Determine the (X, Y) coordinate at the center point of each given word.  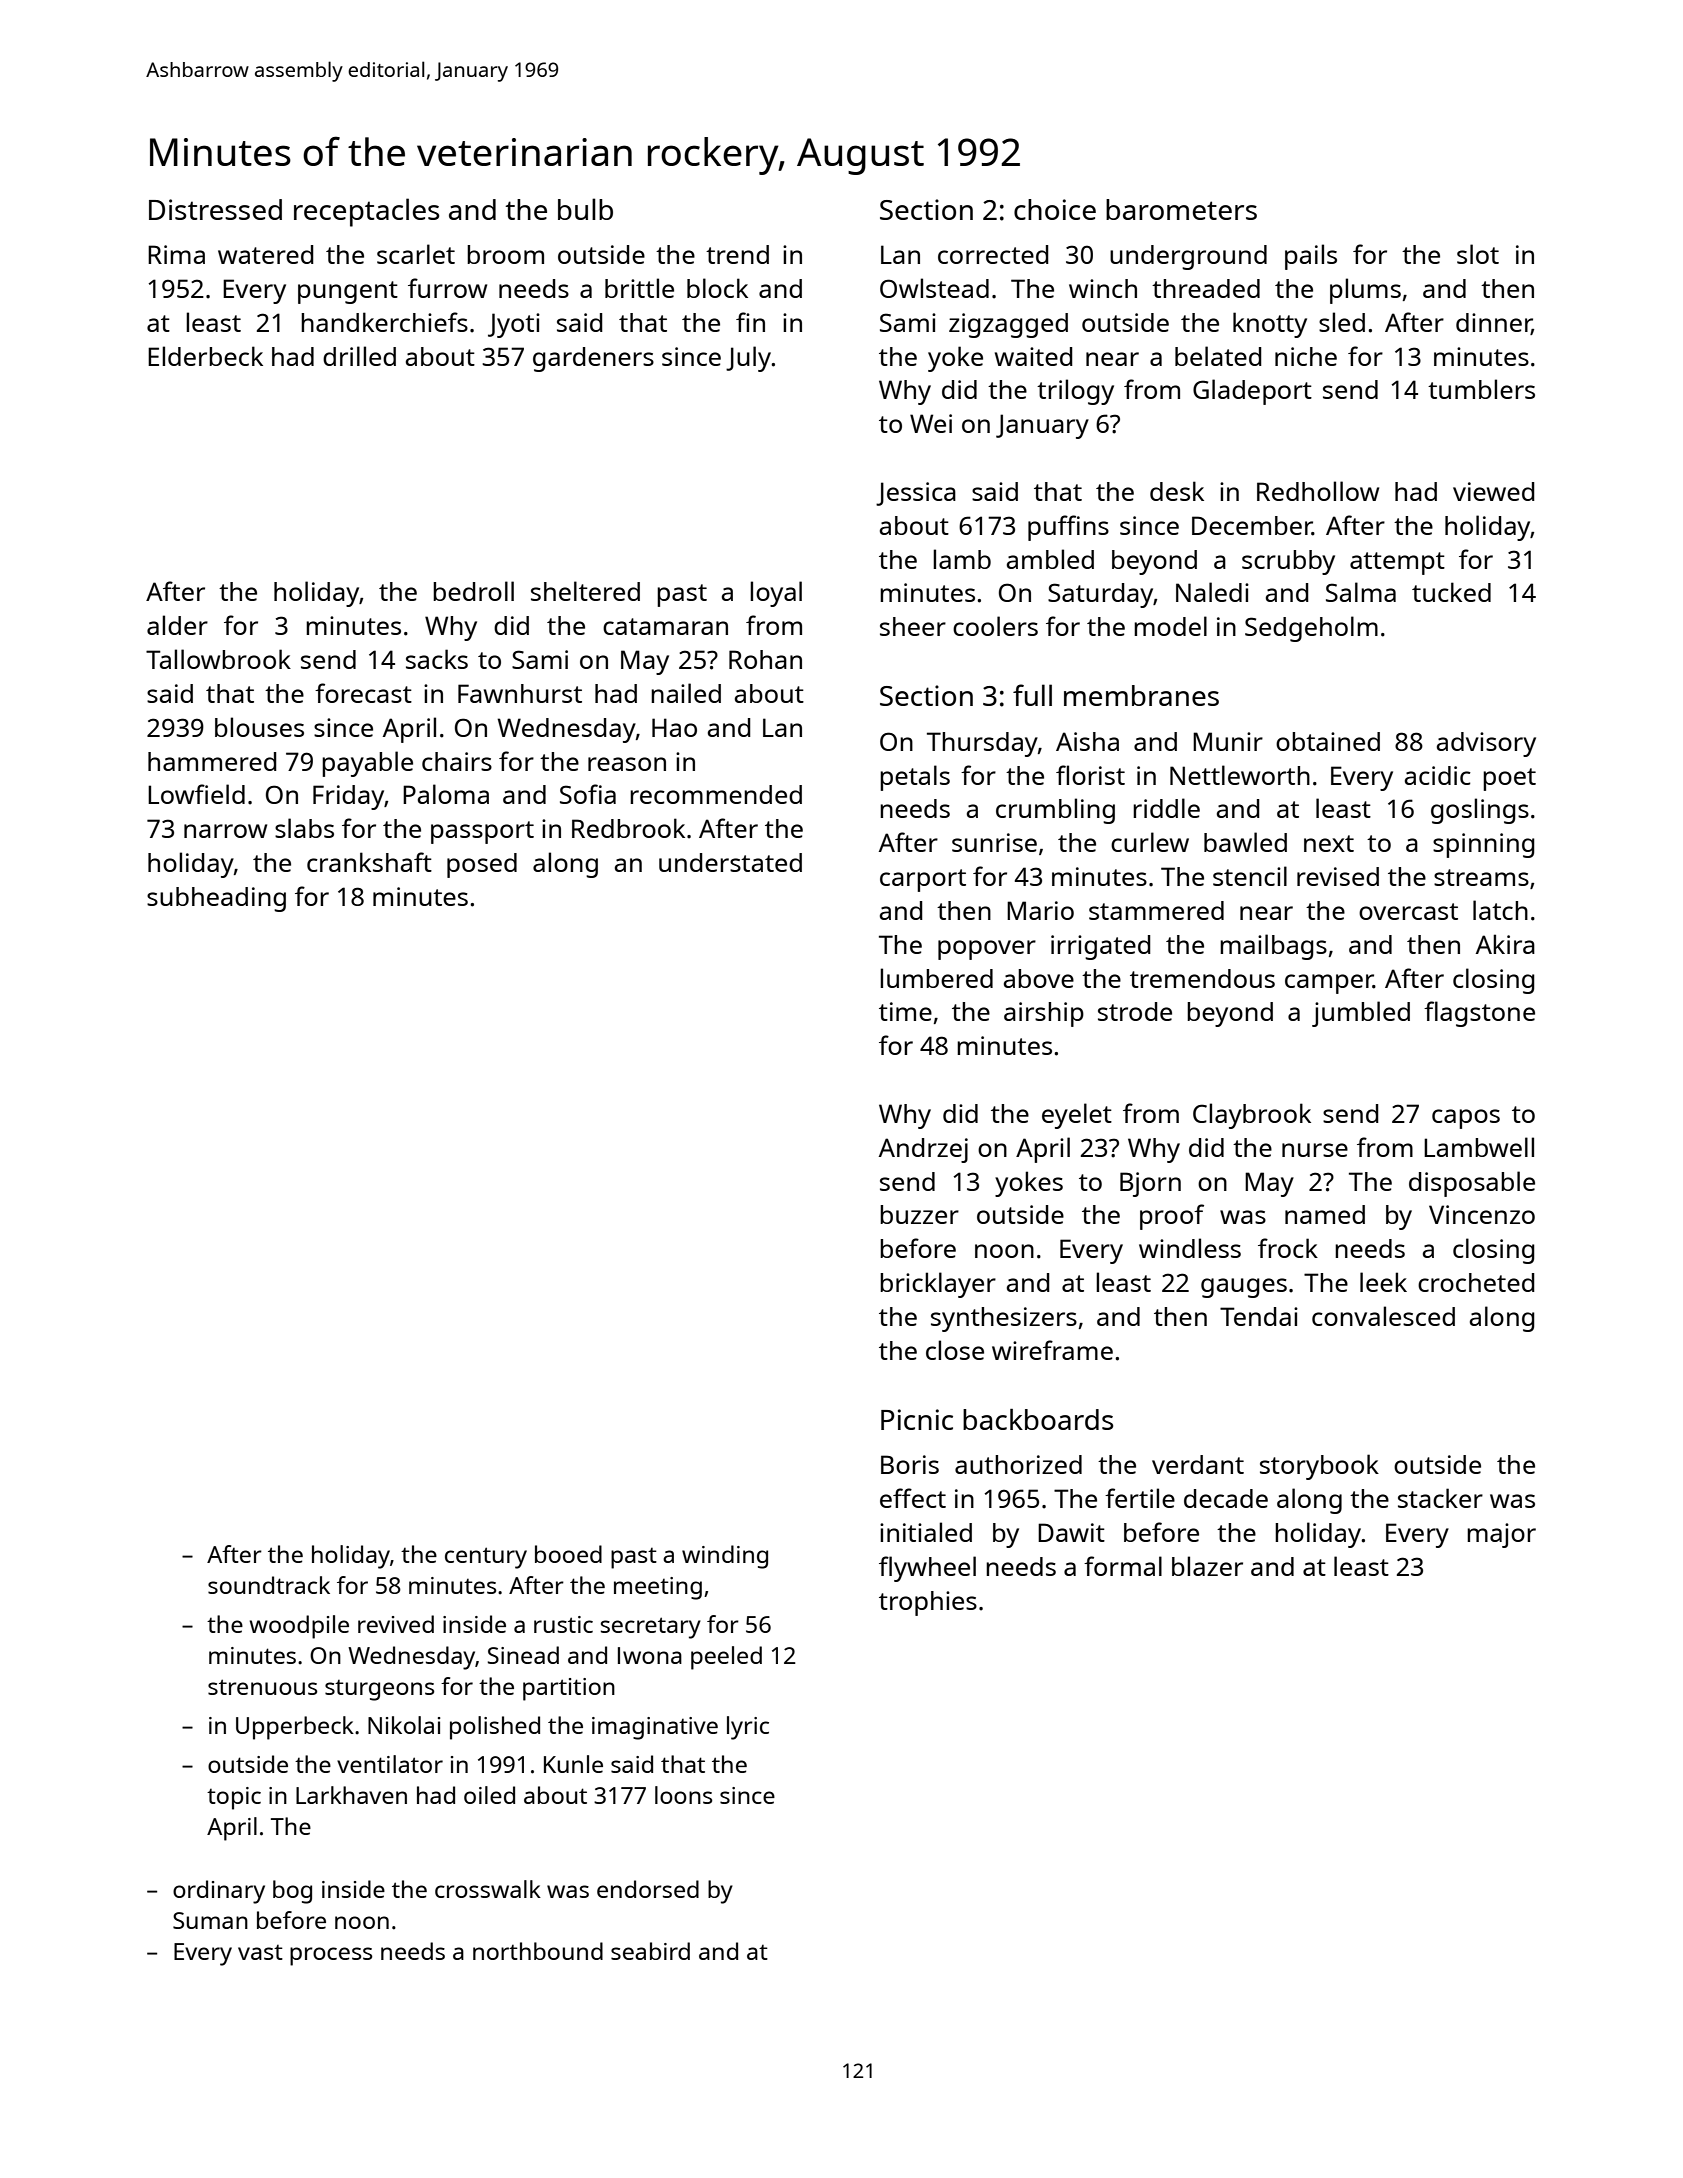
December (1252, 525)
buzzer (919, 1214)
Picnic (917, 1419)
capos (1466, 1119)
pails (1311, 257)
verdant (1198, 1464)
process (331, 1956)
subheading (216, 899)
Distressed (215, 209)
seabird (650, 1951)
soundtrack (269, 1585)
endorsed (648, 1889)
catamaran (665, 626)
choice (1055, 209)
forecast (363, 693)
